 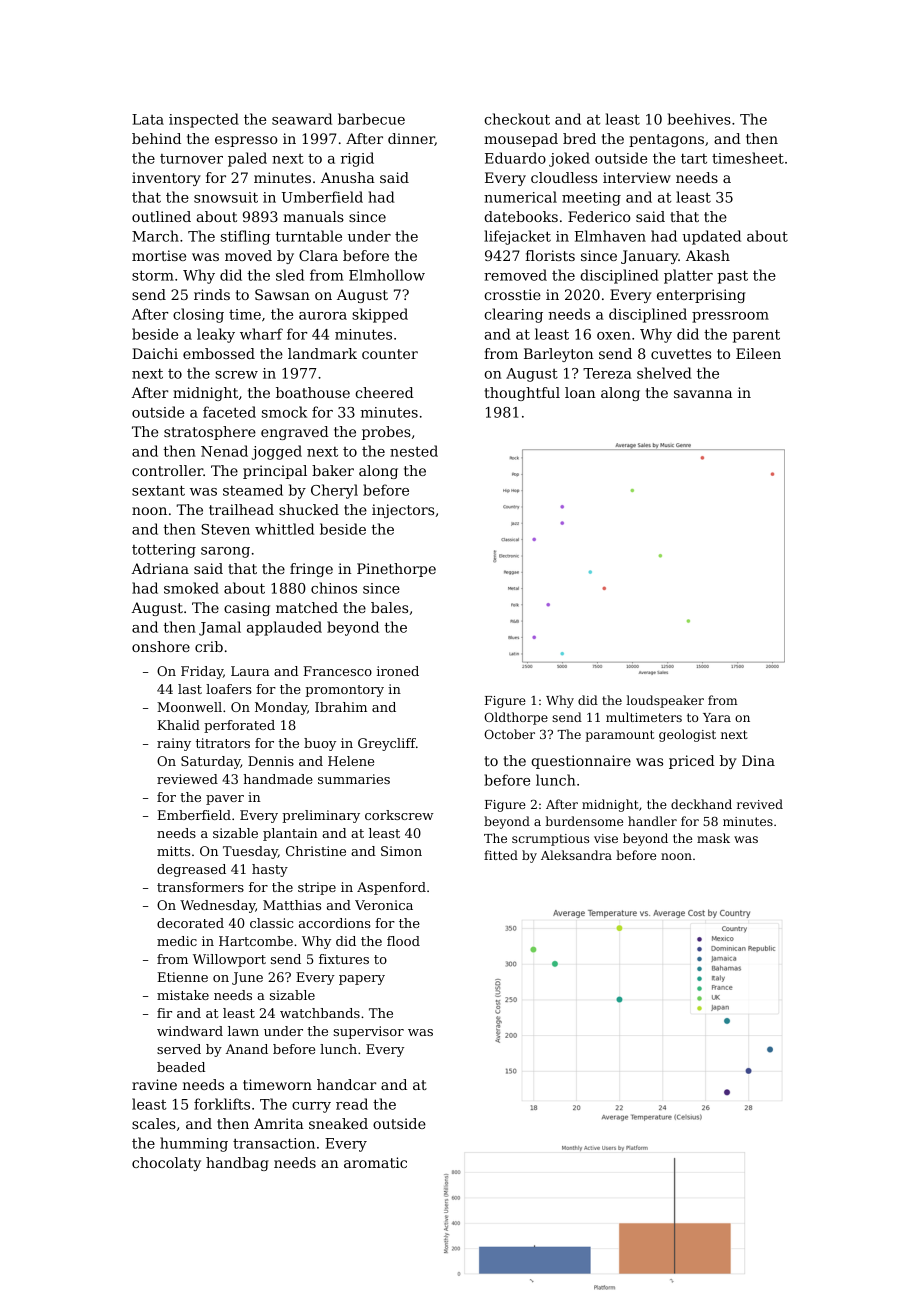 What do you see at coordinates (713, 838) in the screenshot?
I see `mask` at bounding box center [713, 838].
